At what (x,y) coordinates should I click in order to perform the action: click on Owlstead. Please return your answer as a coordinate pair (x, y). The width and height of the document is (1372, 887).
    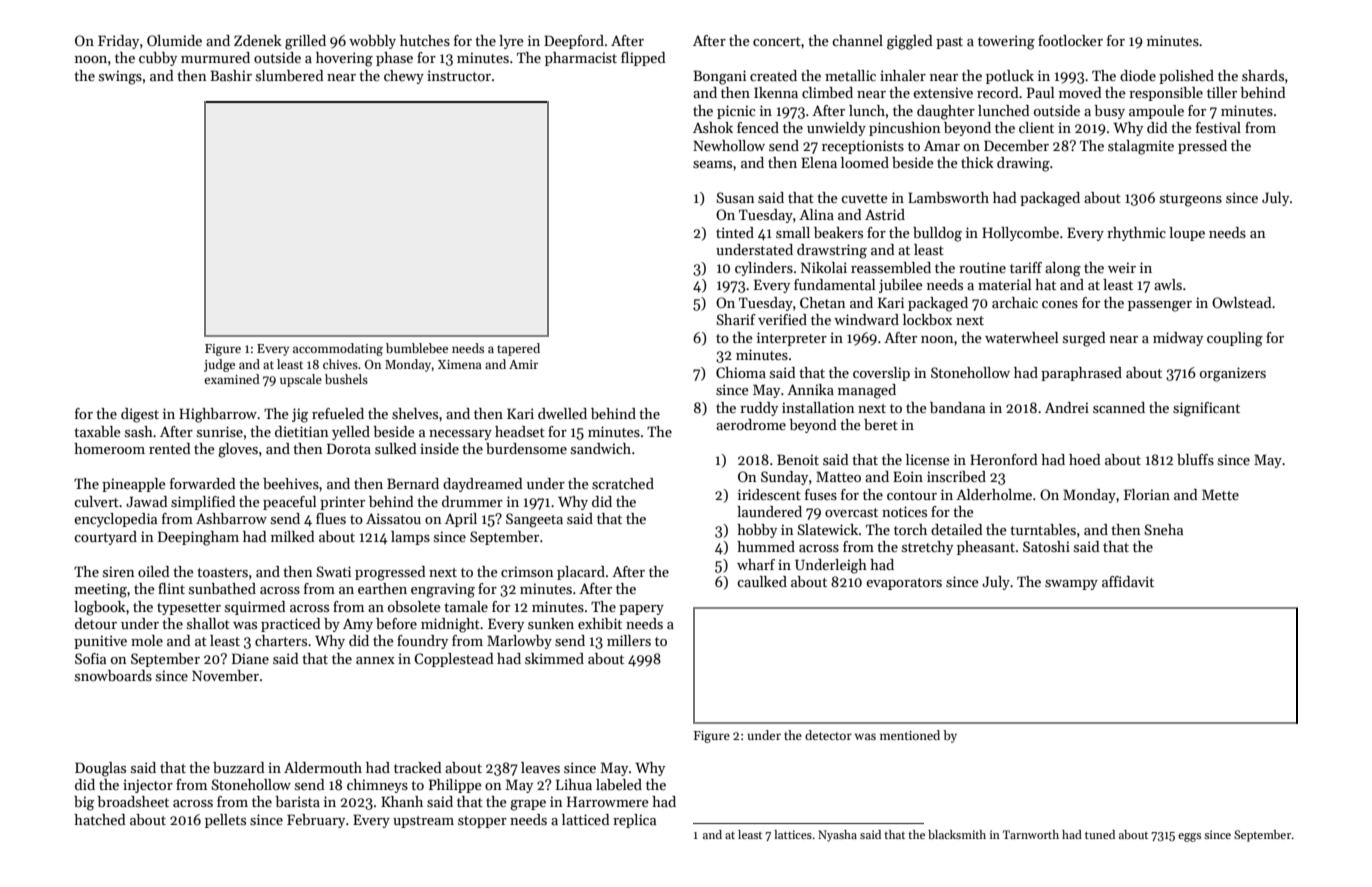
    Looking at the image, I should click on (1242, 302).
